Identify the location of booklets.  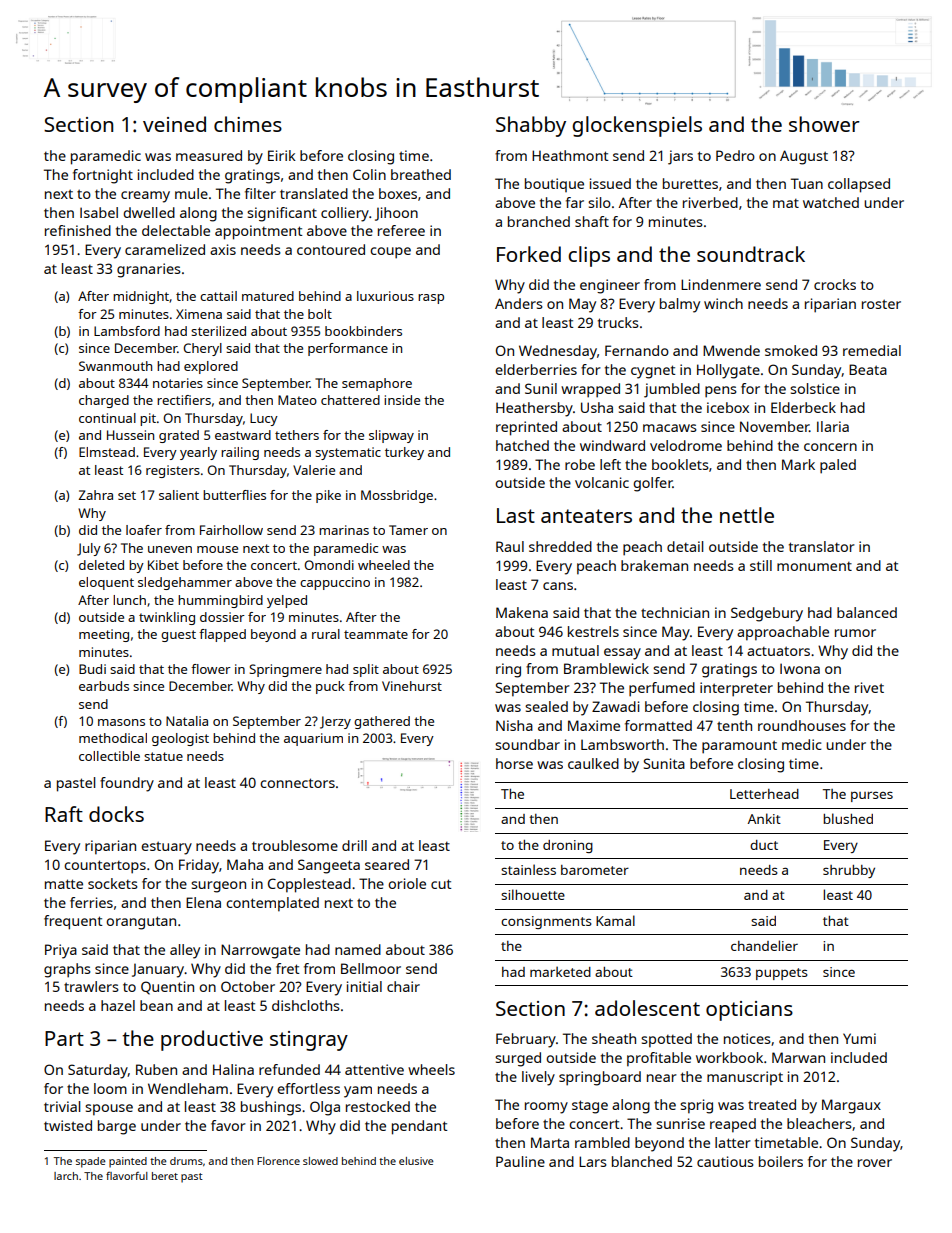
(680, 464).
